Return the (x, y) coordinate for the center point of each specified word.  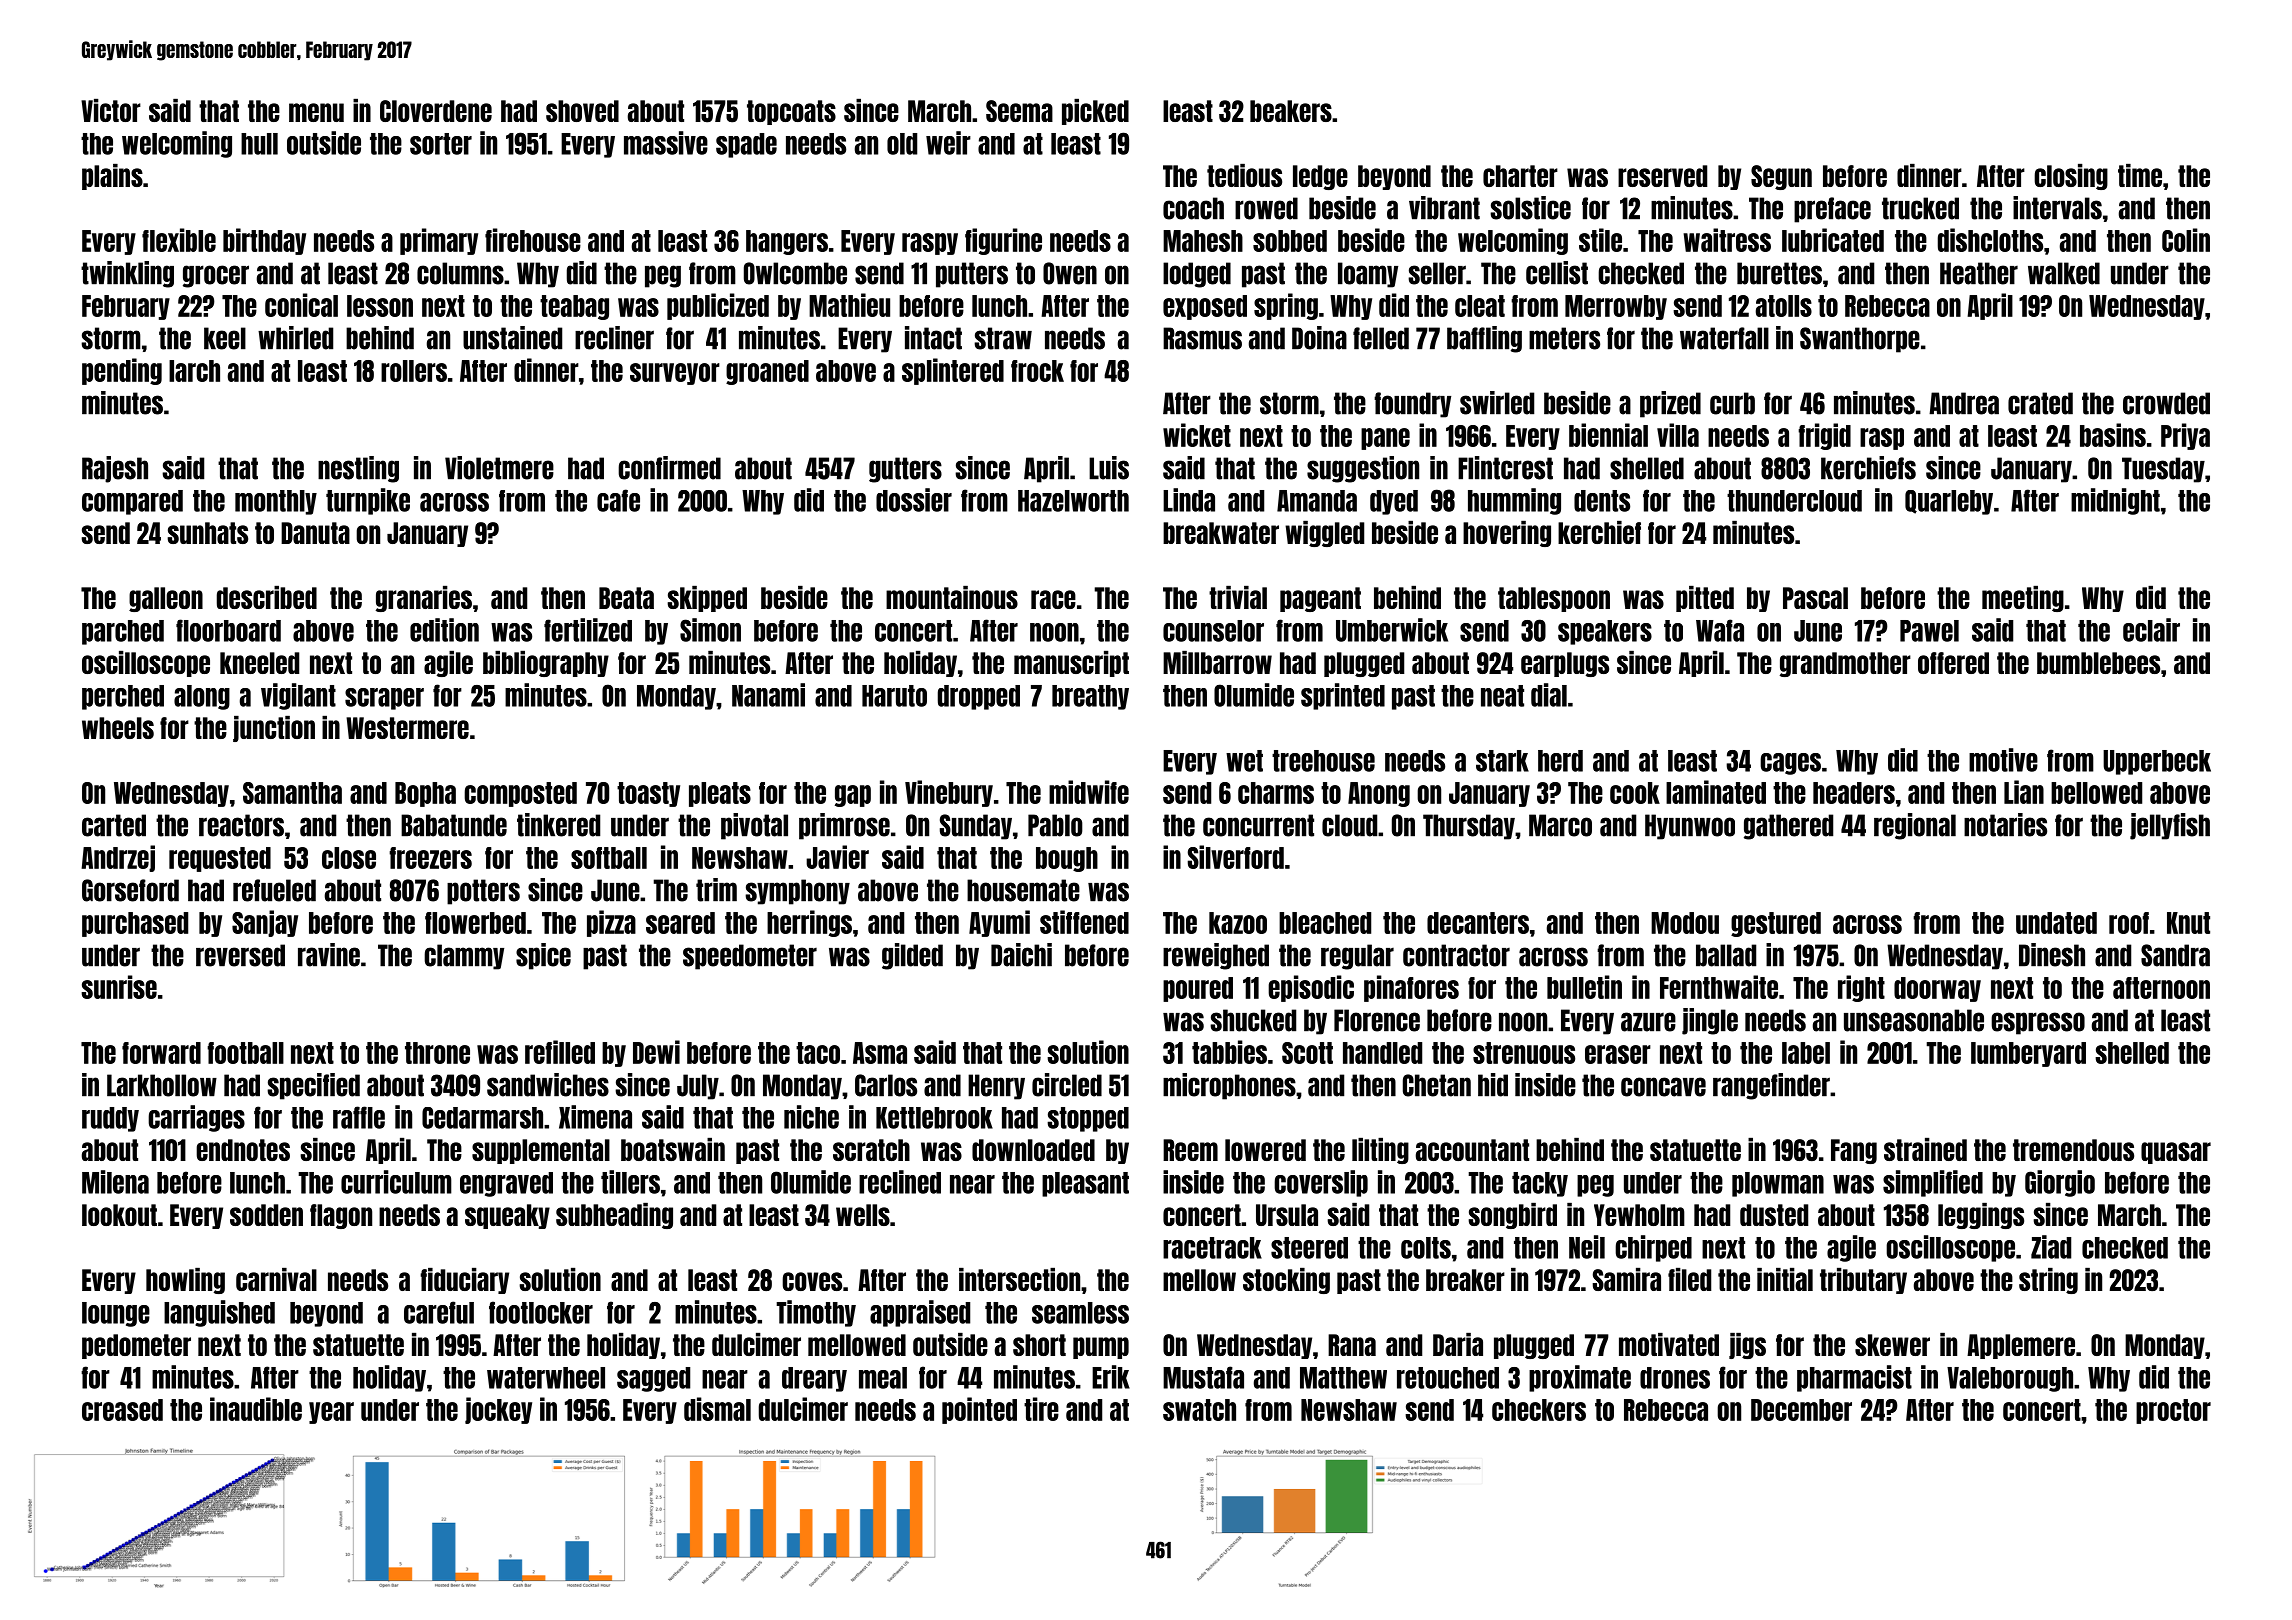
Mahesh (1203, 241)
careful (439, 1312)
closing (2071, 177)
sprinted (1343, 696)
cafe (618, 500)
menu (316, 112)
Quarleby (1949, 502)
